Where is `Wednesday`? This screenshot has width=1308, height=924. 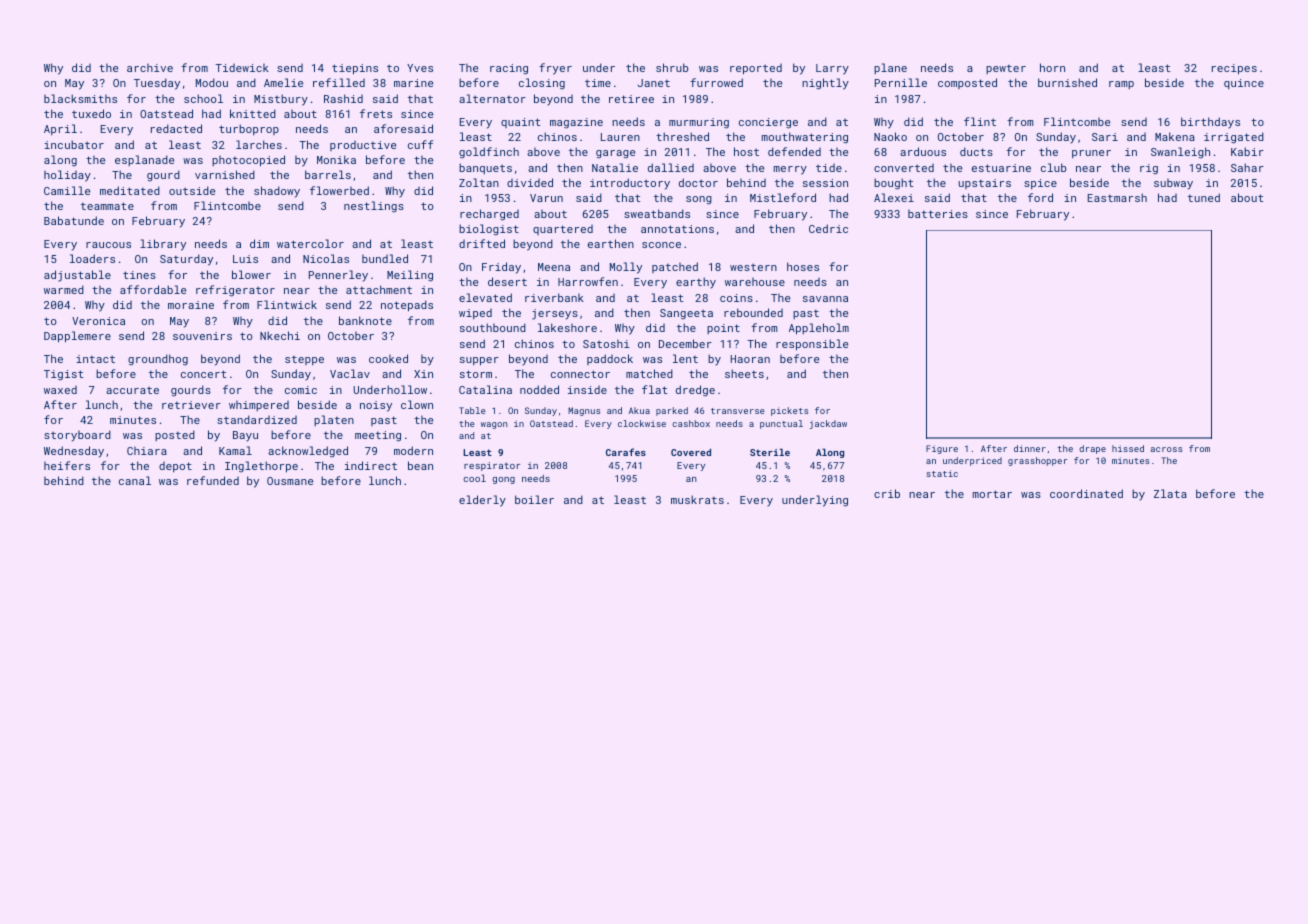
Wednesday is located at coordinates (74, 452).
